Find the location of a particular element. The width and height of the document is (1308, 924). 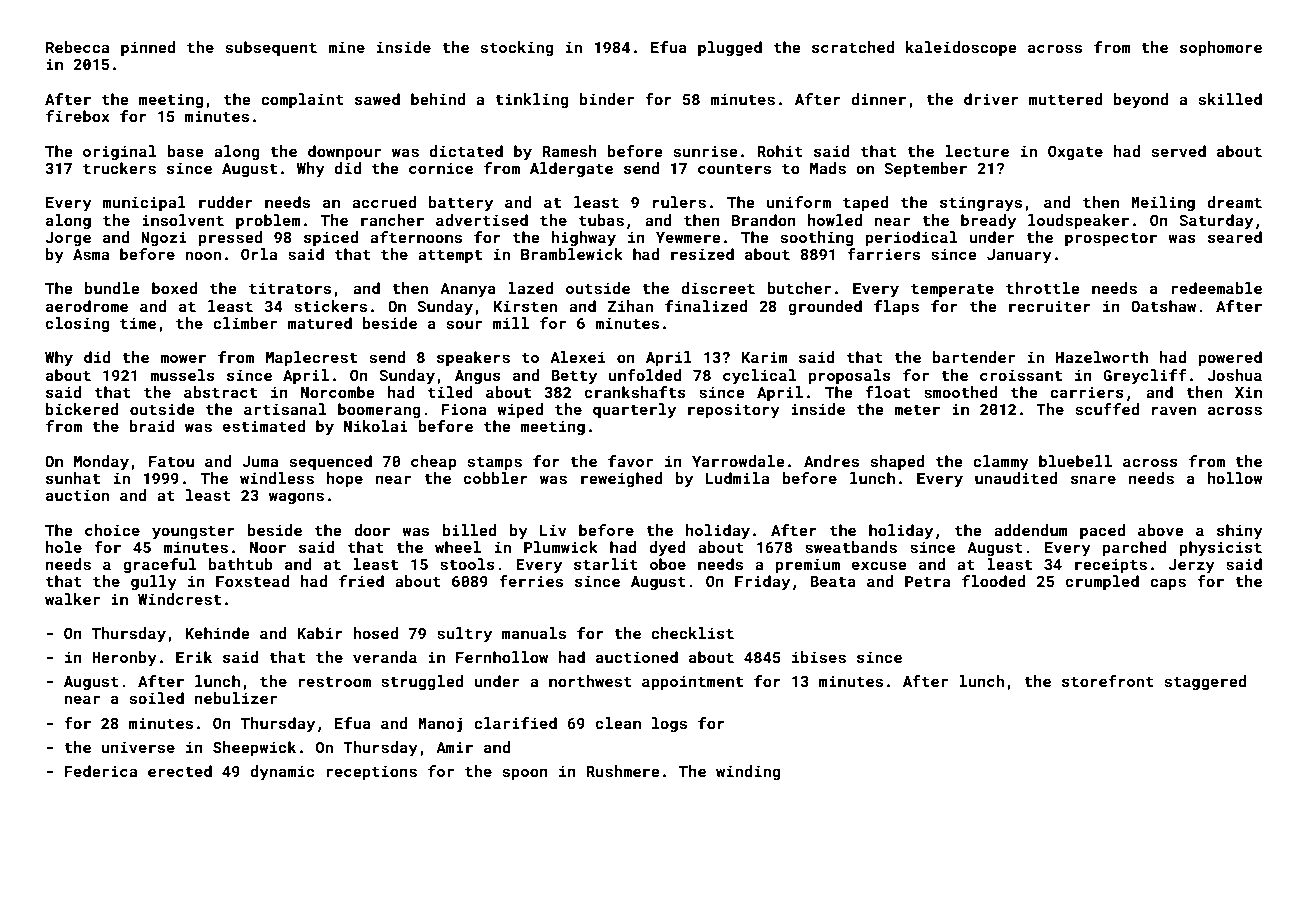

pinned is located at coordinates (148, 48).
